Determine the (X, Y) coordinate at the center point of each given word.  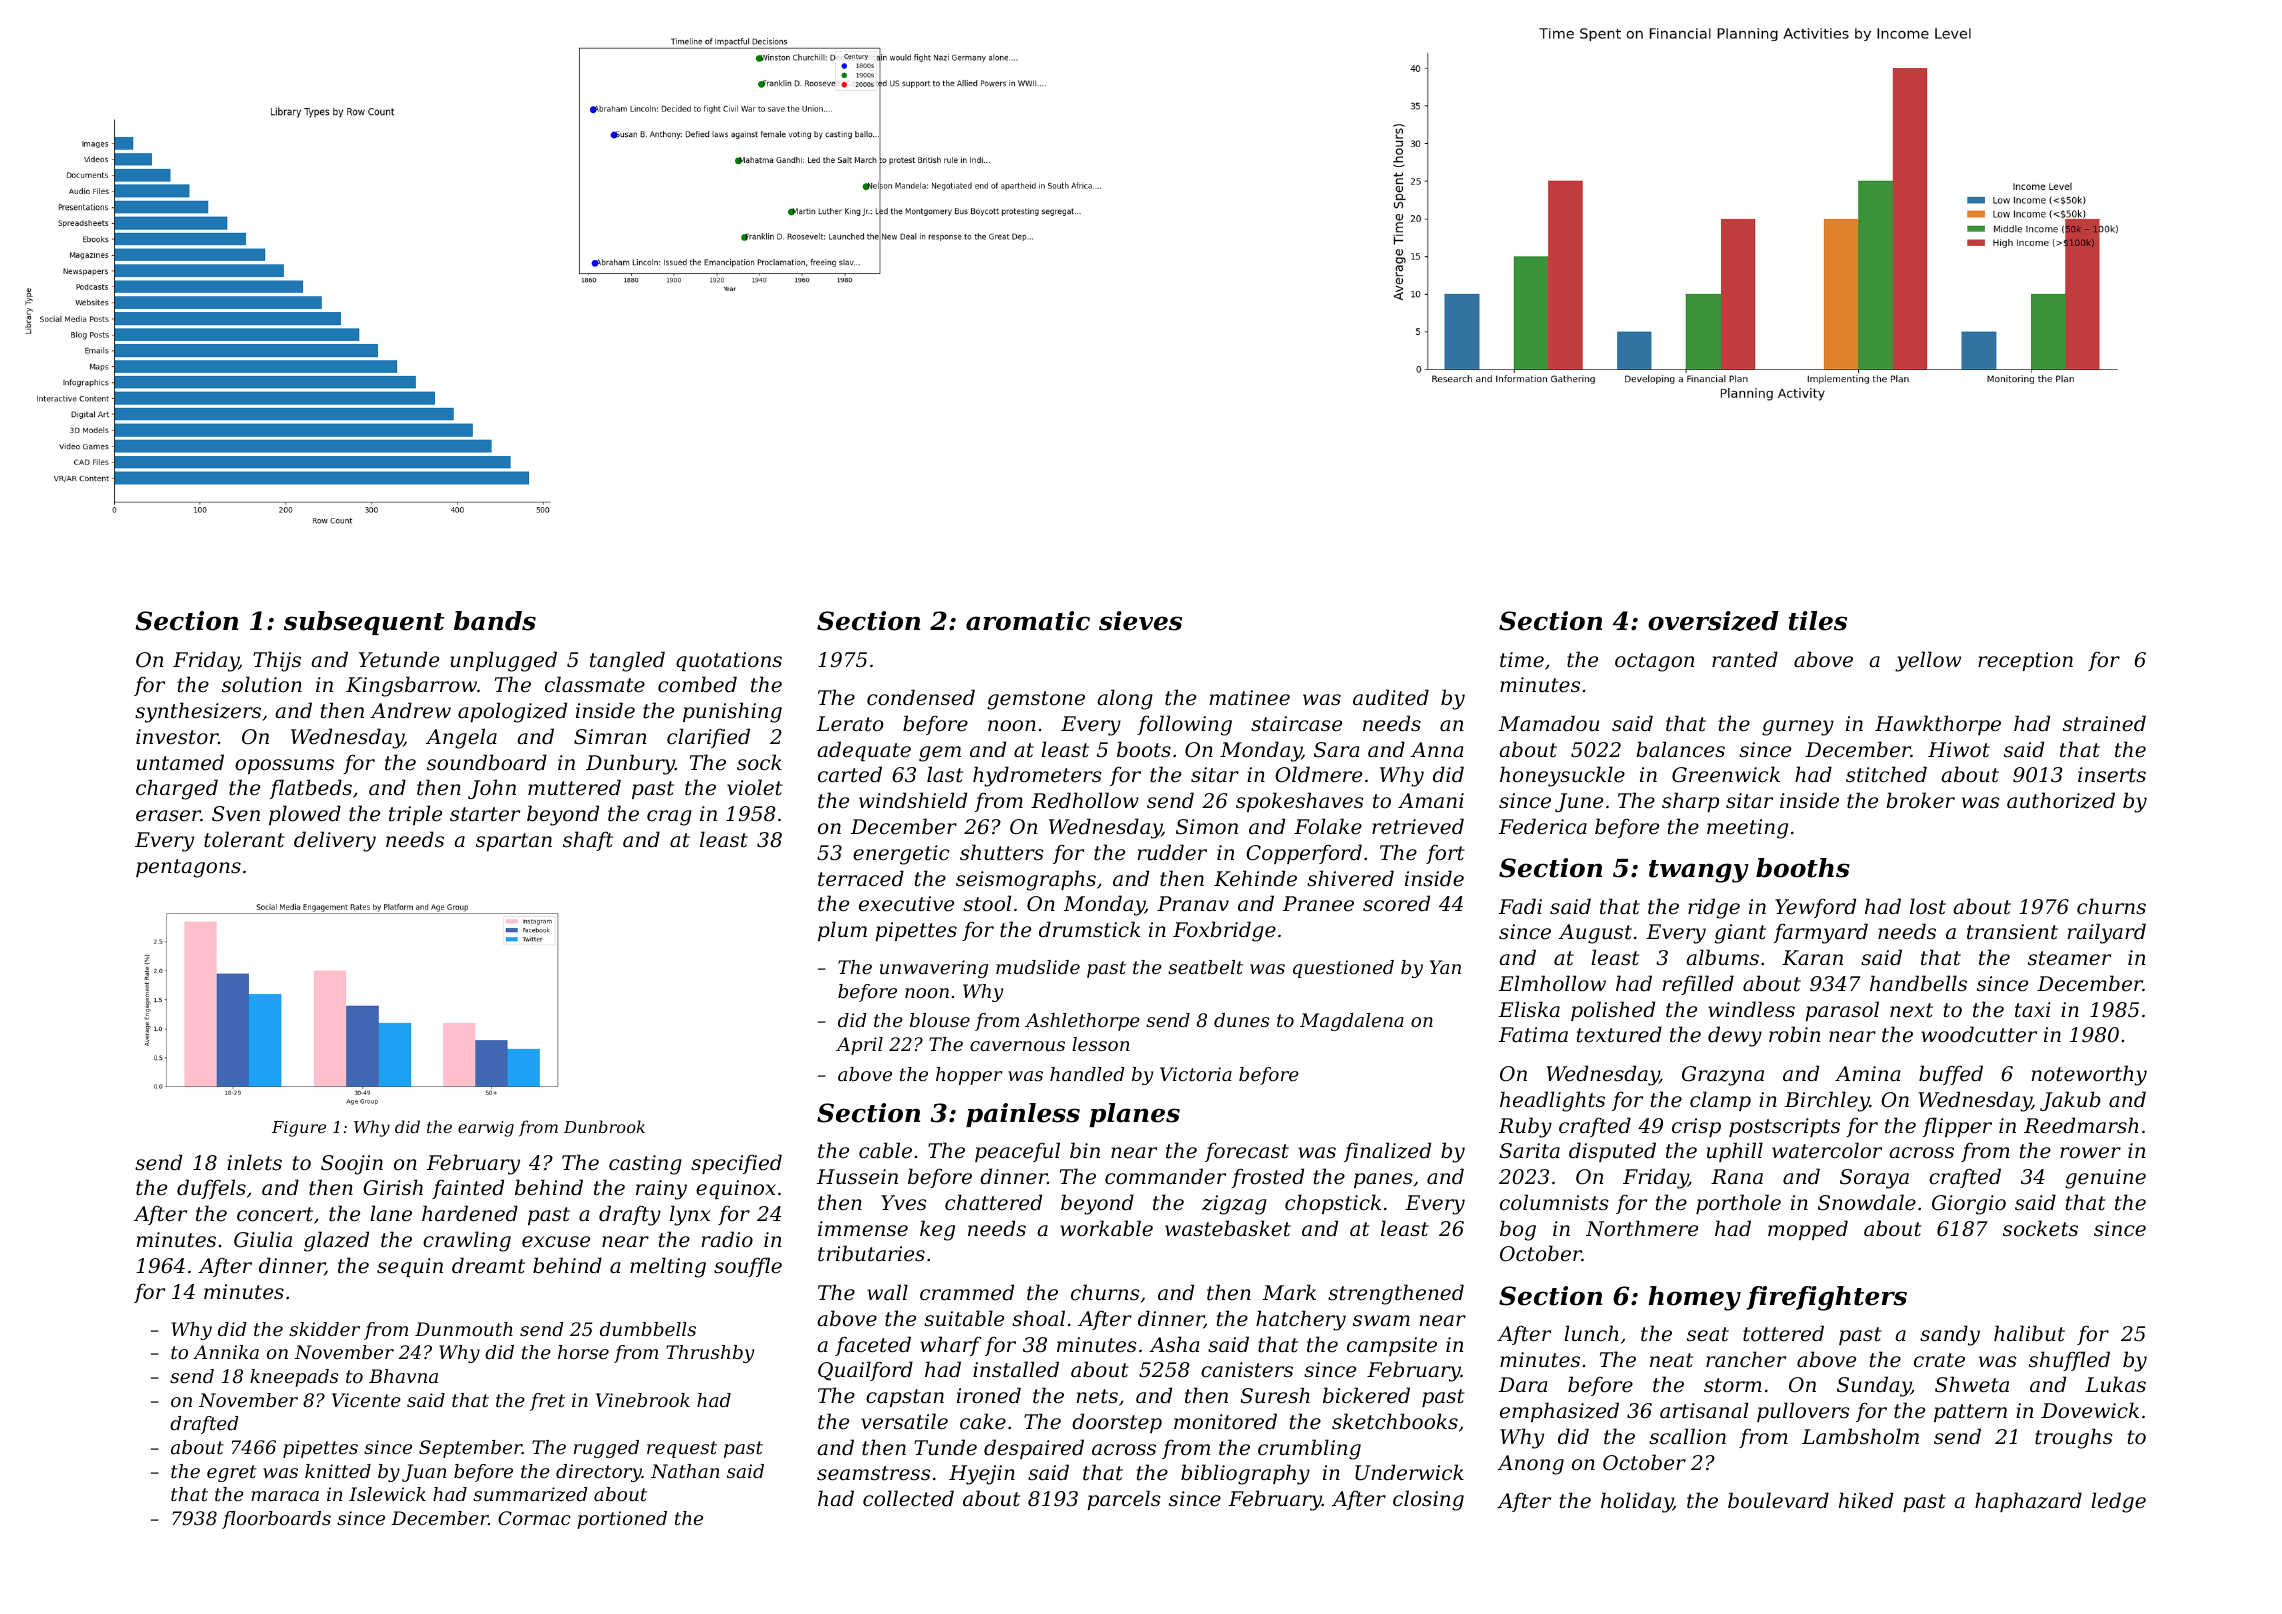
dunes (1241, 1020)
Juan (424, 1473)
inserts (2112, 775)
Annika (226, 1352)
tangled (627, 661)
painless (1023, 1115)
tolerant (244, 839)
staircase (1296, 724)
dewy (1735, 1036)
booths (1803, 868)
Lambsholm (1860, 1436)
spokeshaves (1300, 802)
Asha (1174, 1344)
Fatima (1533, 1035)
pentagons (188, 868)
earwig (486, 1129)
